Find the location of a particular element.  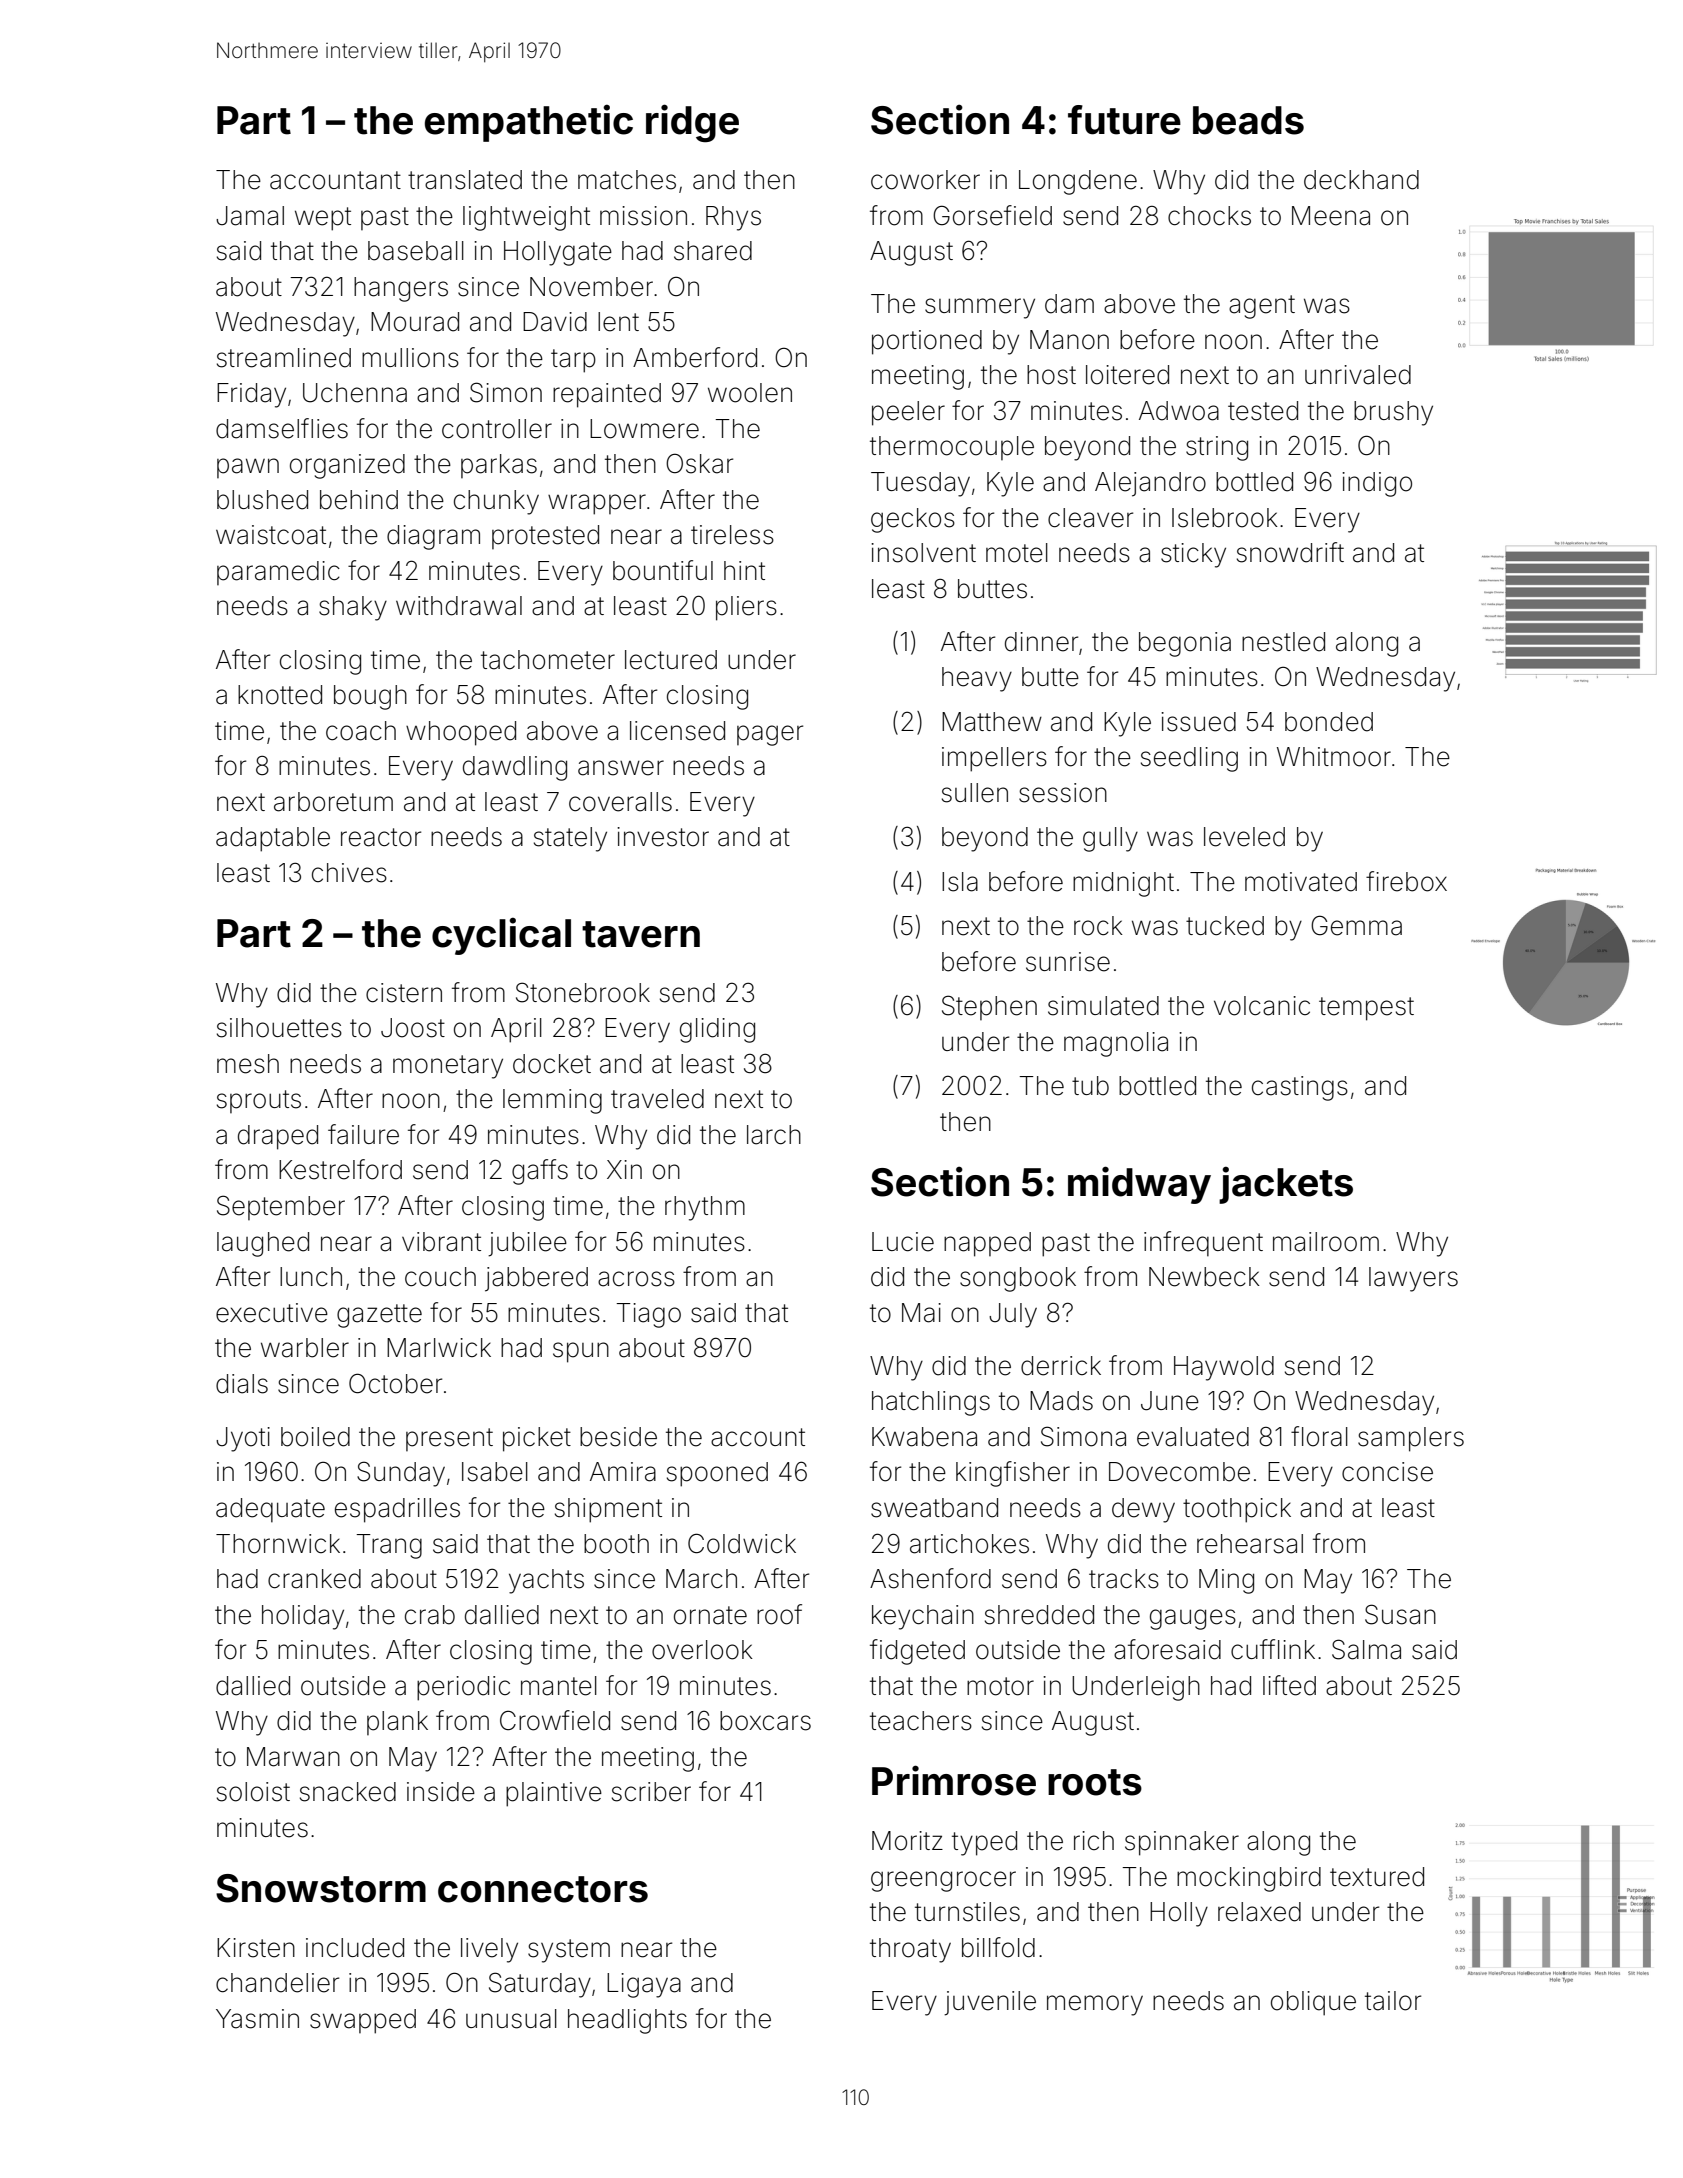

coworker is located at coordinates (925, 180).
